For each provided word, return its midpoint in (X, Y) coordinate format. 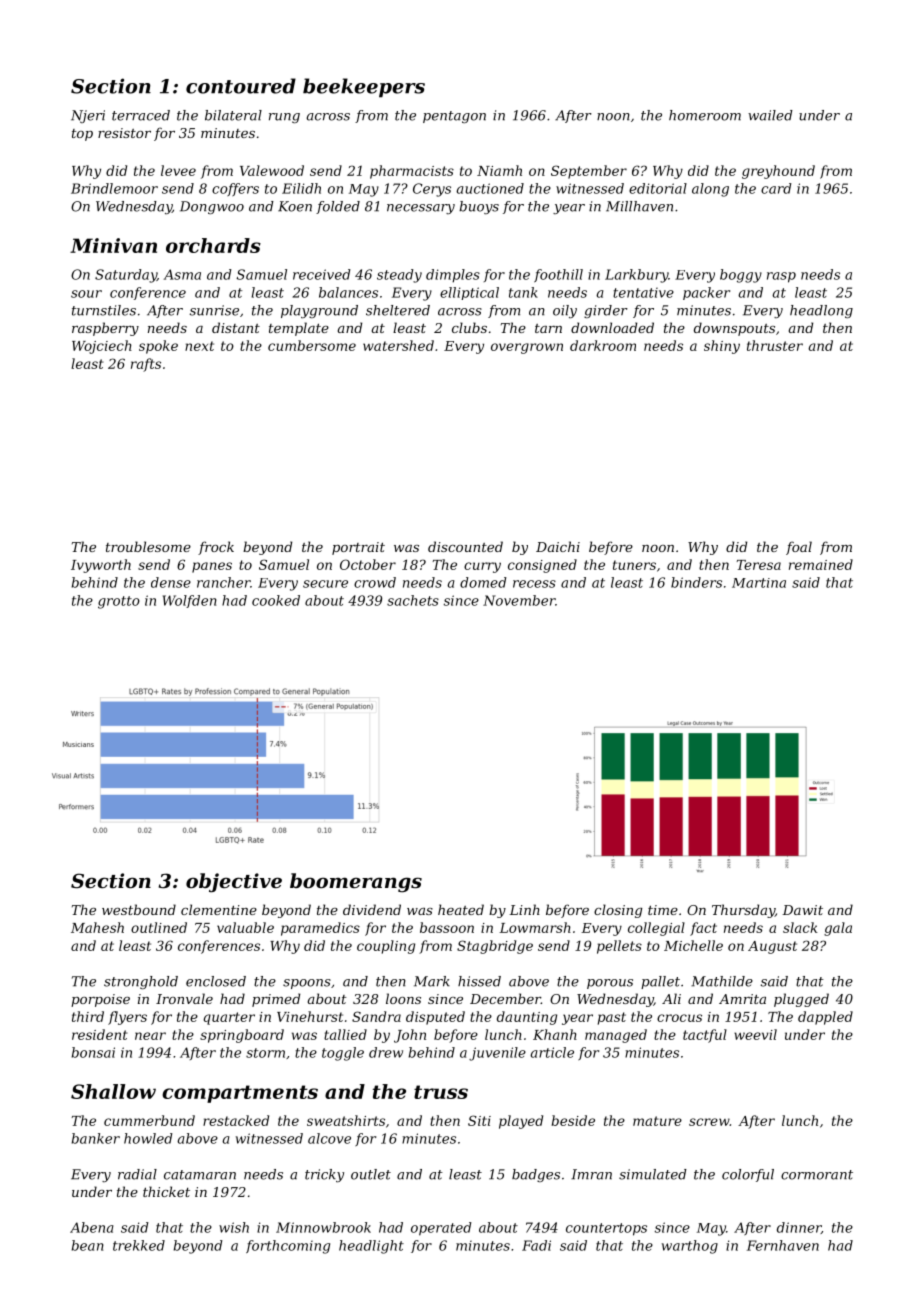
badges (536, 1175)
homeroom (705, 115)
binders (696, 582)
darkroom (603, 345)
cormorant (817, 1175)
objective (234, 883)
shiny (722, 347)
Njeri (88, 116)
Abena (91, 1227)
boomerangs (356, 883)
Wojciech (102, 347)
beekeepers (364, 88)
